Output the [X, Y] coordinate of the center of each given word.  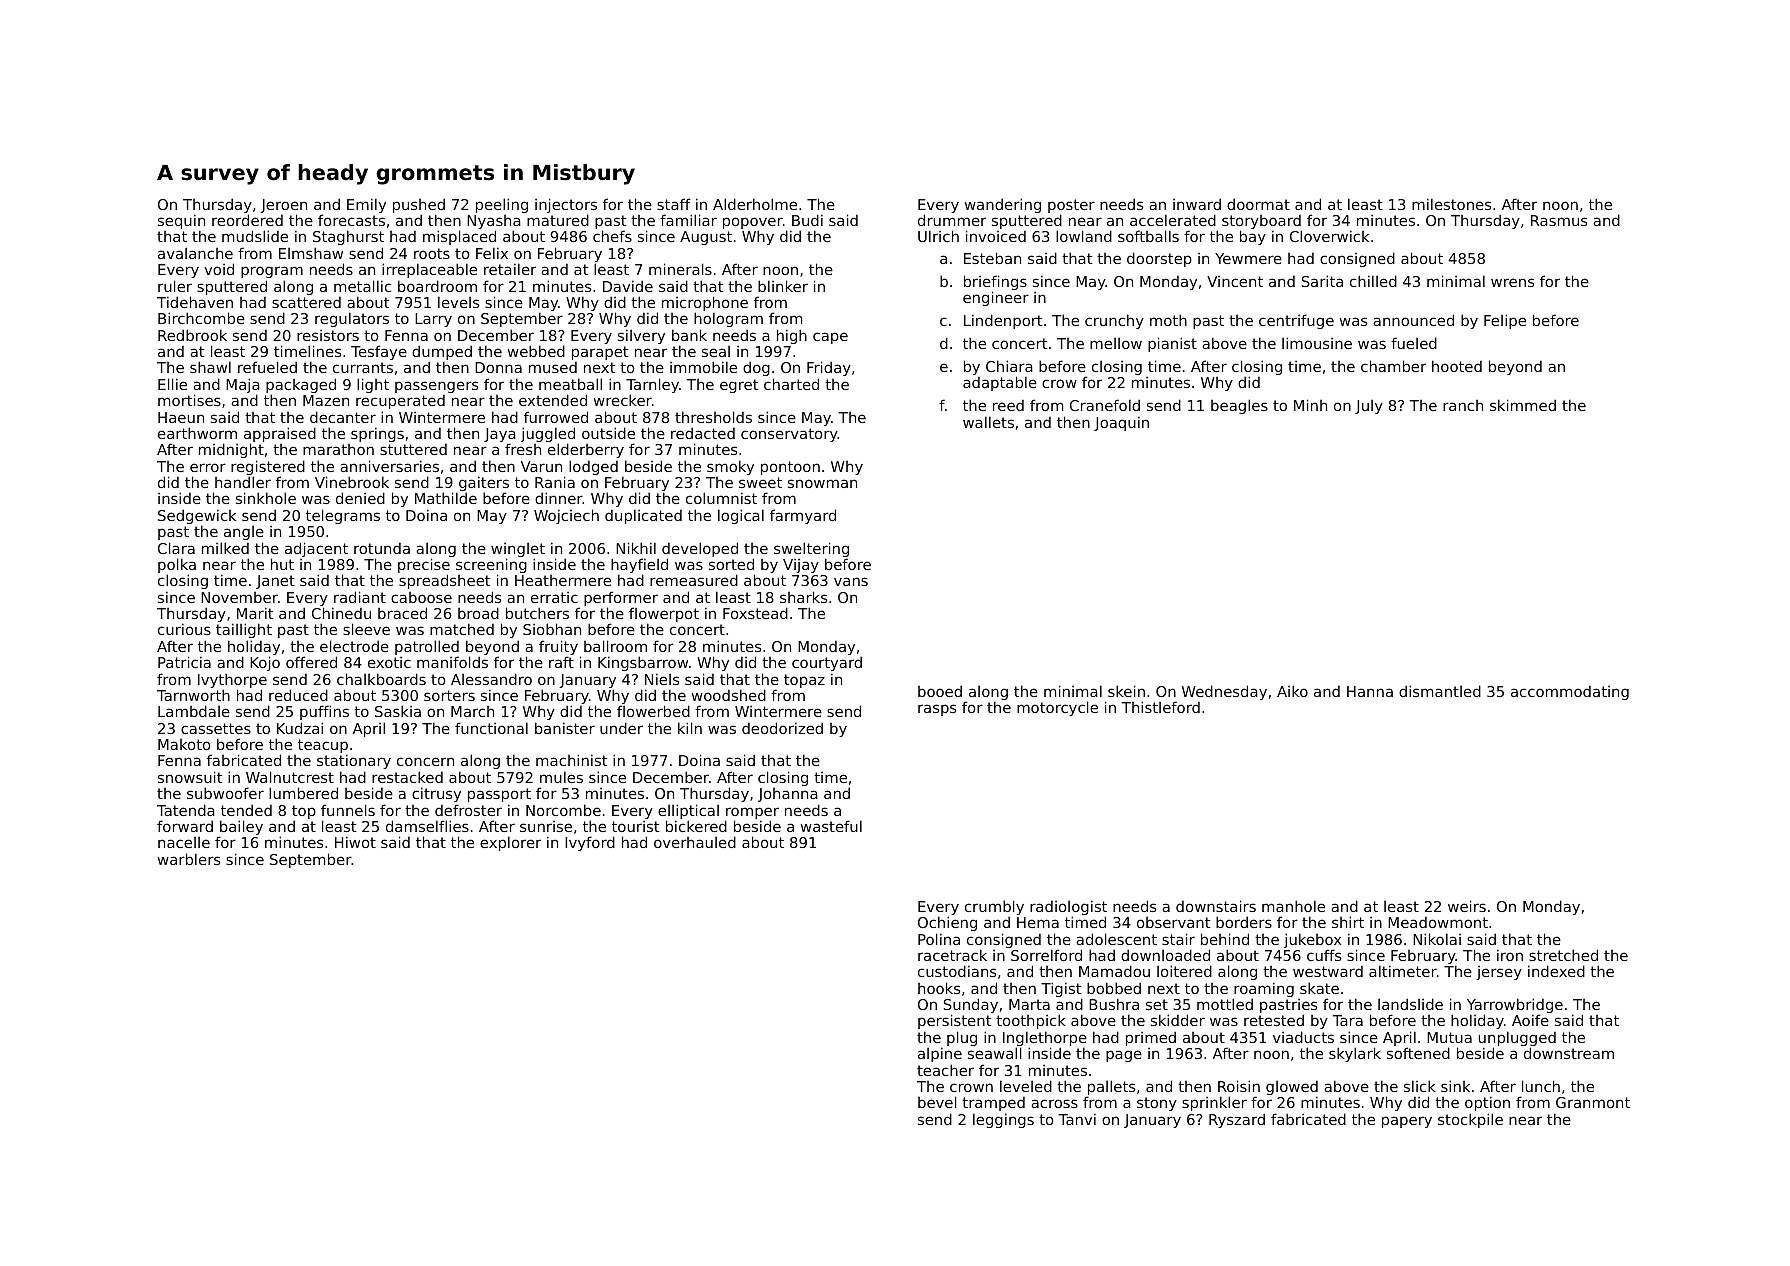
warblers [189, 859]
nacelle [184, 842]
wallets [988, 422]
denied [360, 498]
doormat [1258, 204]
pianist [1172, 344]
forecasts [351, 220]
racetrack [952, 955]
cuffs [1324, 955]
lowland [1084, 236]
